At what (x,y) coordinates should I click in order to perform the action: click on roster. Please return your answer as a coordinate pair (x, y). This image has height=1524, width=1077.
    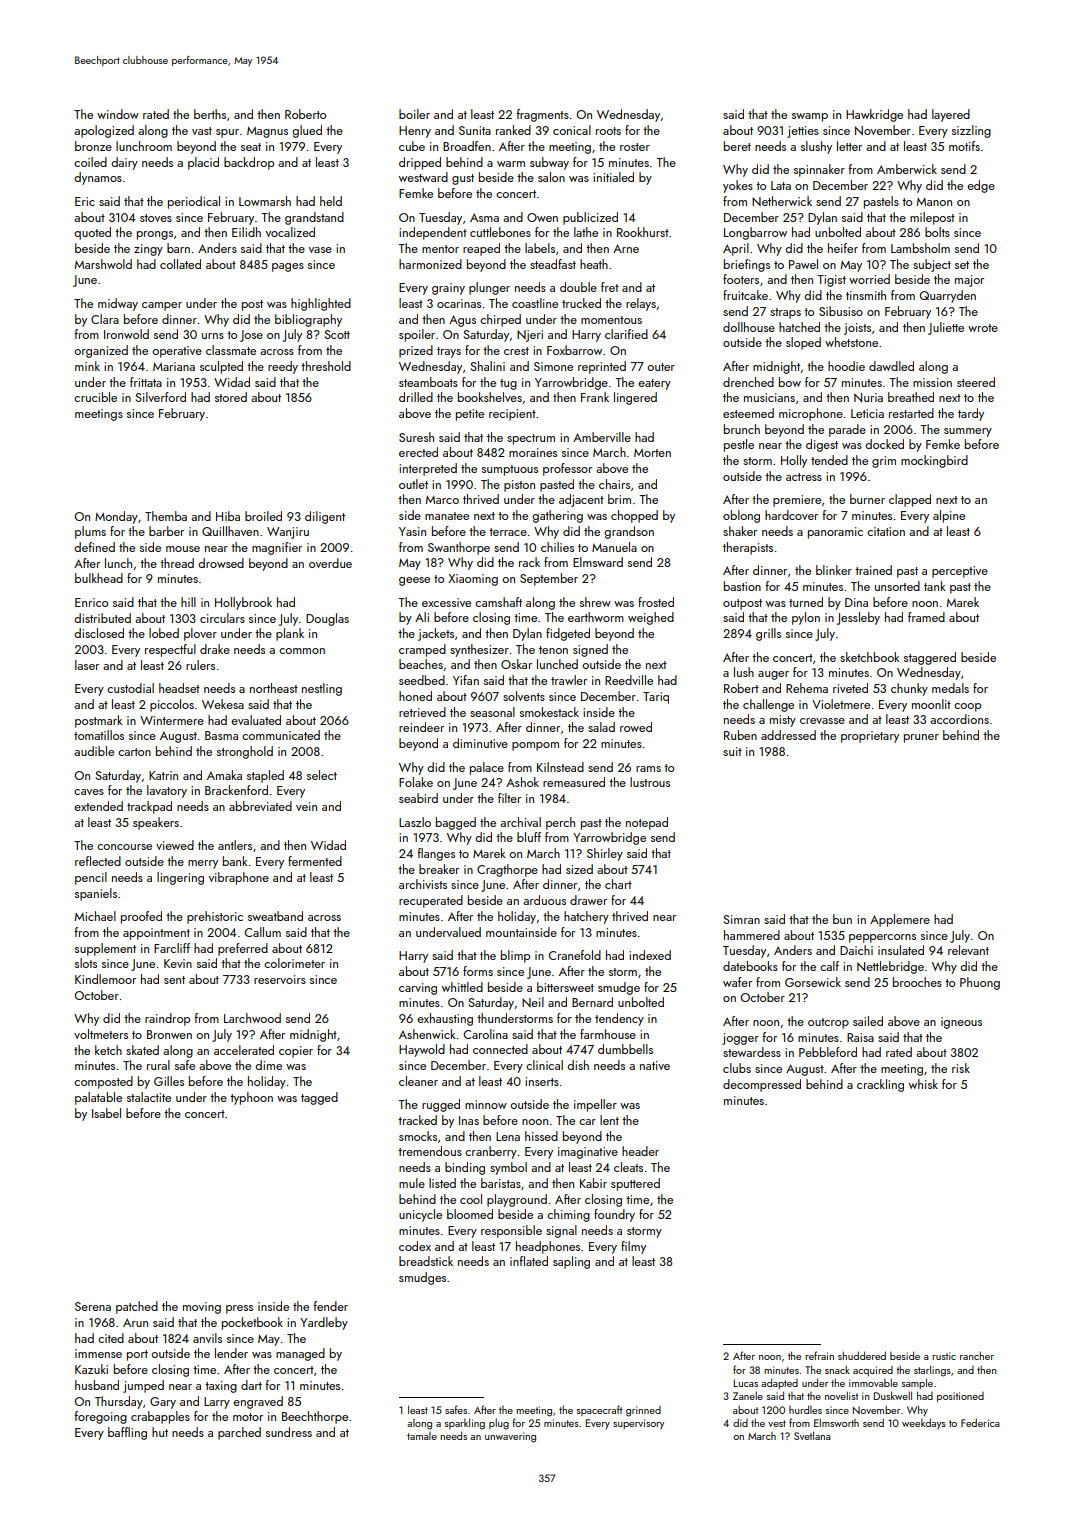
    Looking at the image, I should click on (635, 147).
